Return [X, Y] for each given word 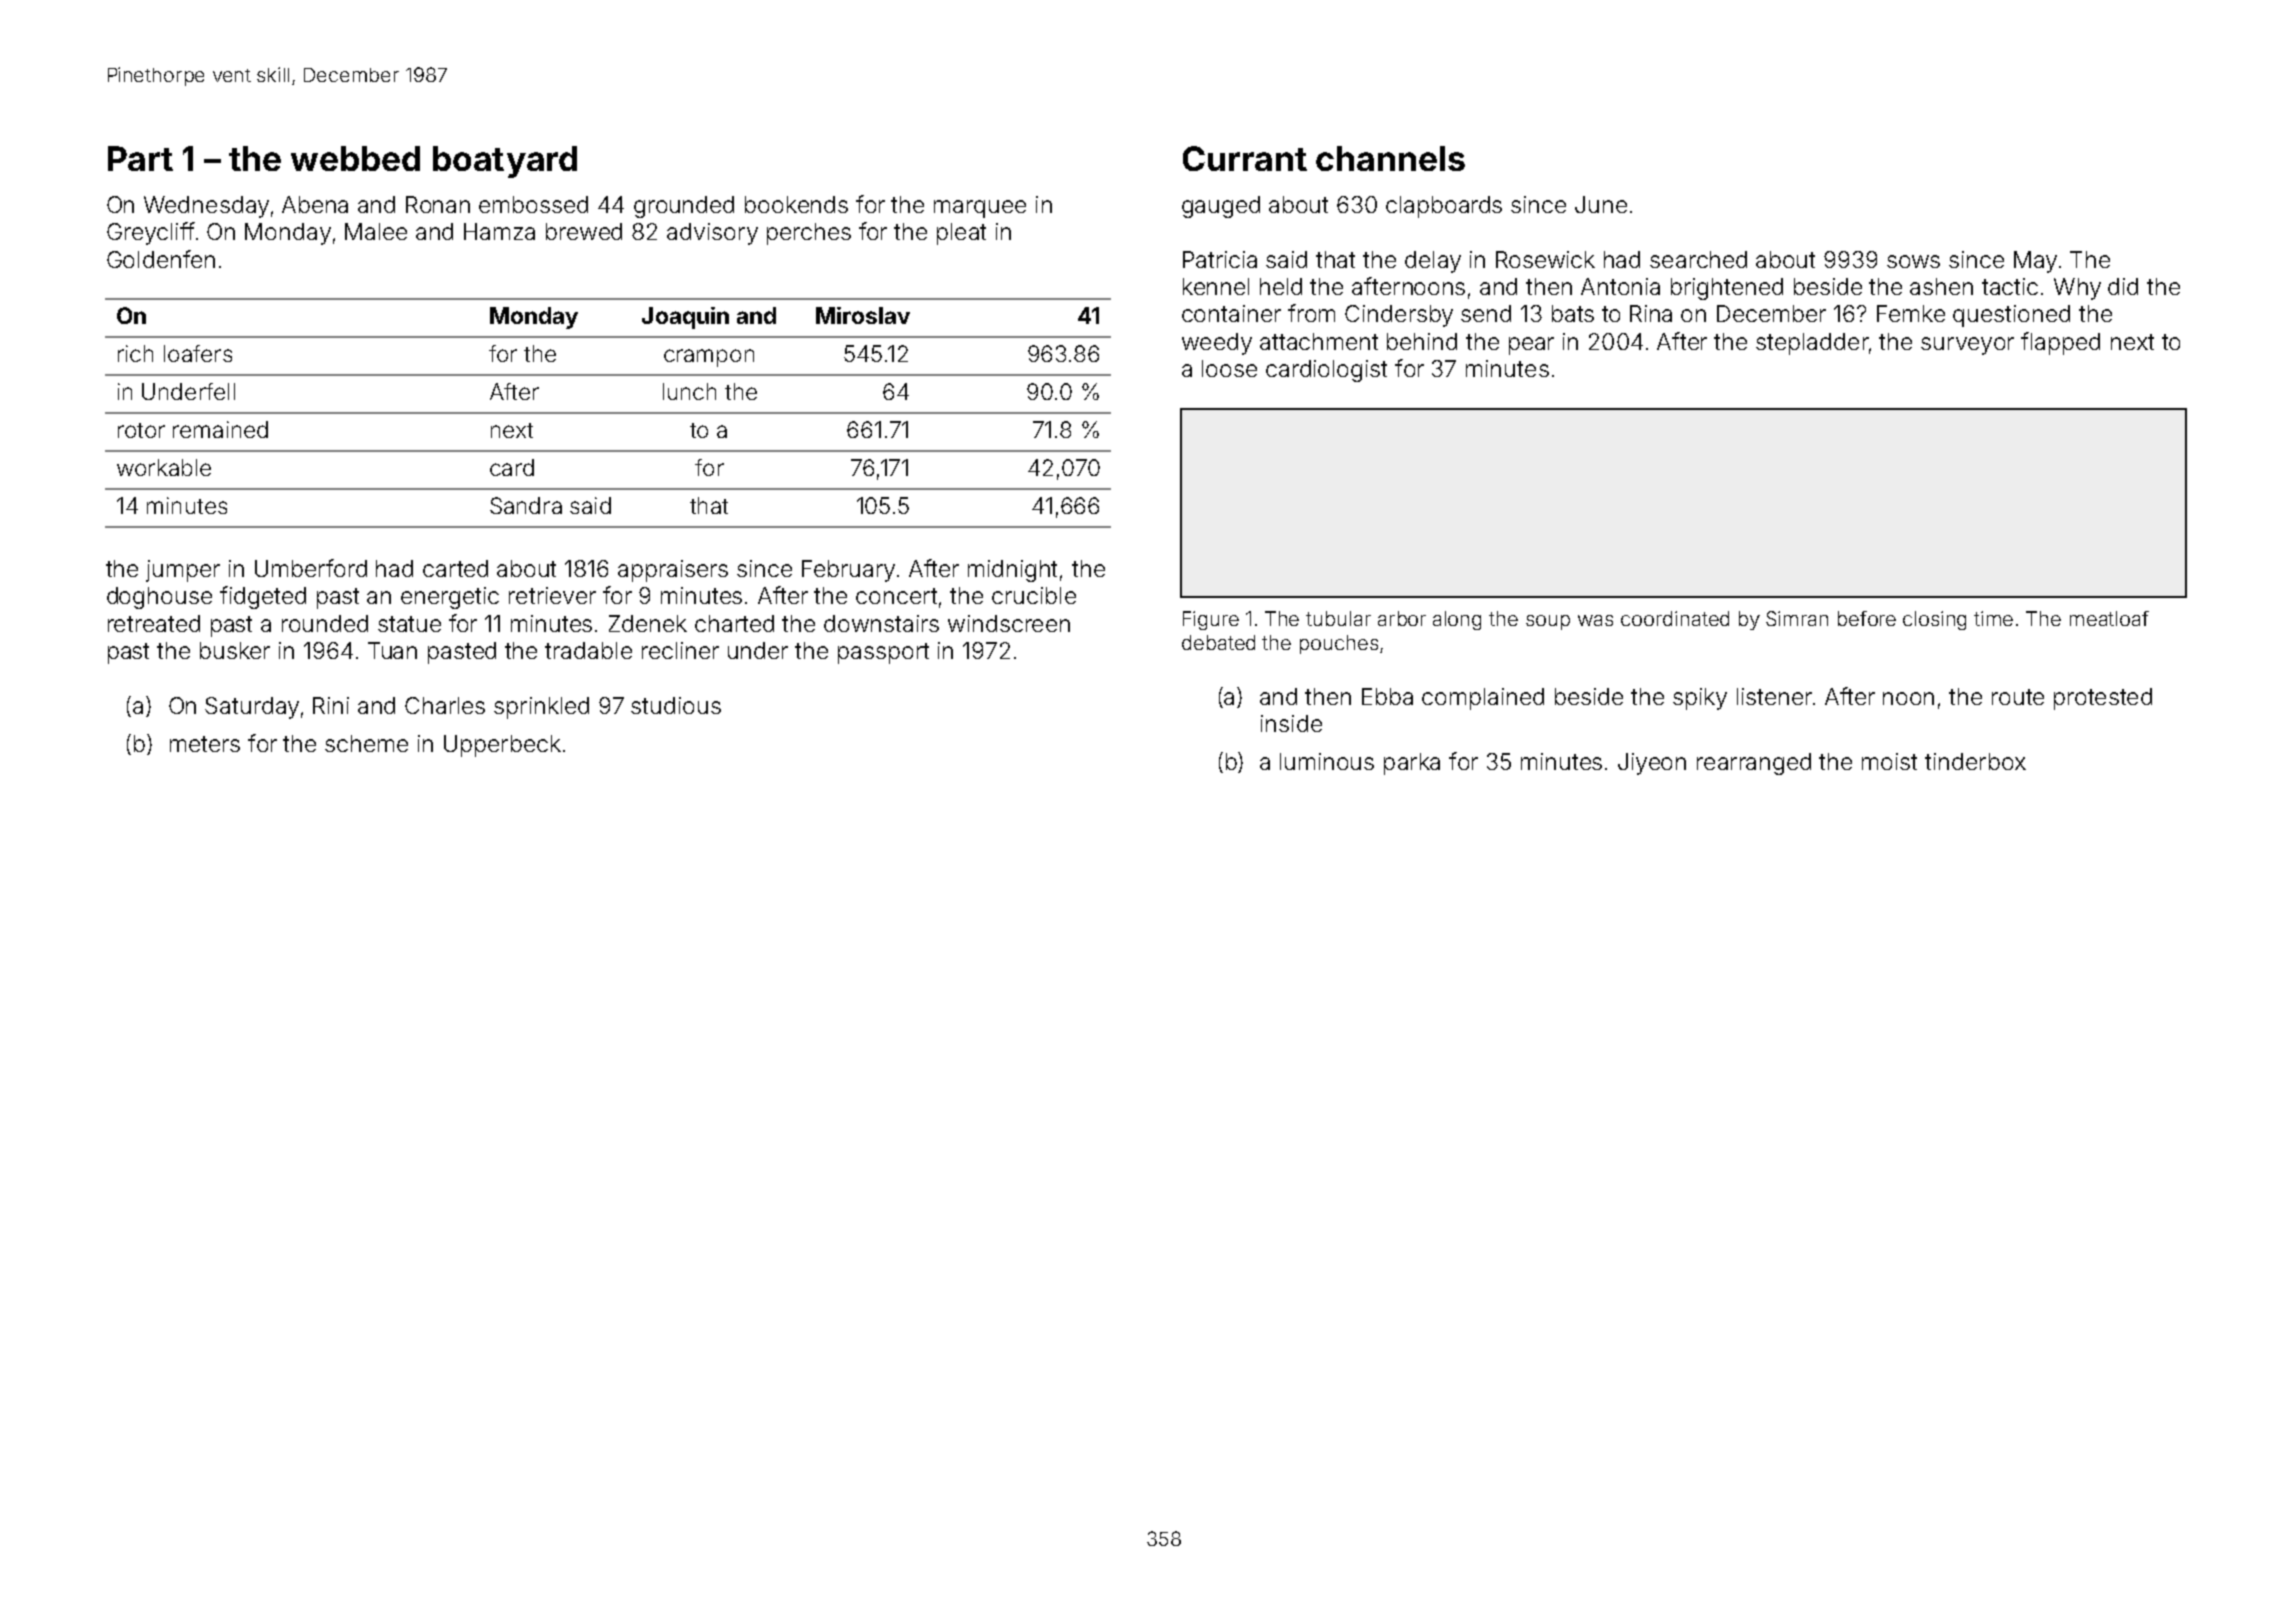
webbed [355, 158]
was [1595, 620]
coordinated [1675, 618]
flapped [2060, 343]
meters [205, 744]
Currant [1245, 158]
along [1457, 620]
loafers [198, 353]
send [1486, 313]
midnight [1012, 571]
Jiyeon [1652, 764]
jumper [183, 571]
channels [1390, 158]
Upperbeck [502, 746]
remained [220, 429]
